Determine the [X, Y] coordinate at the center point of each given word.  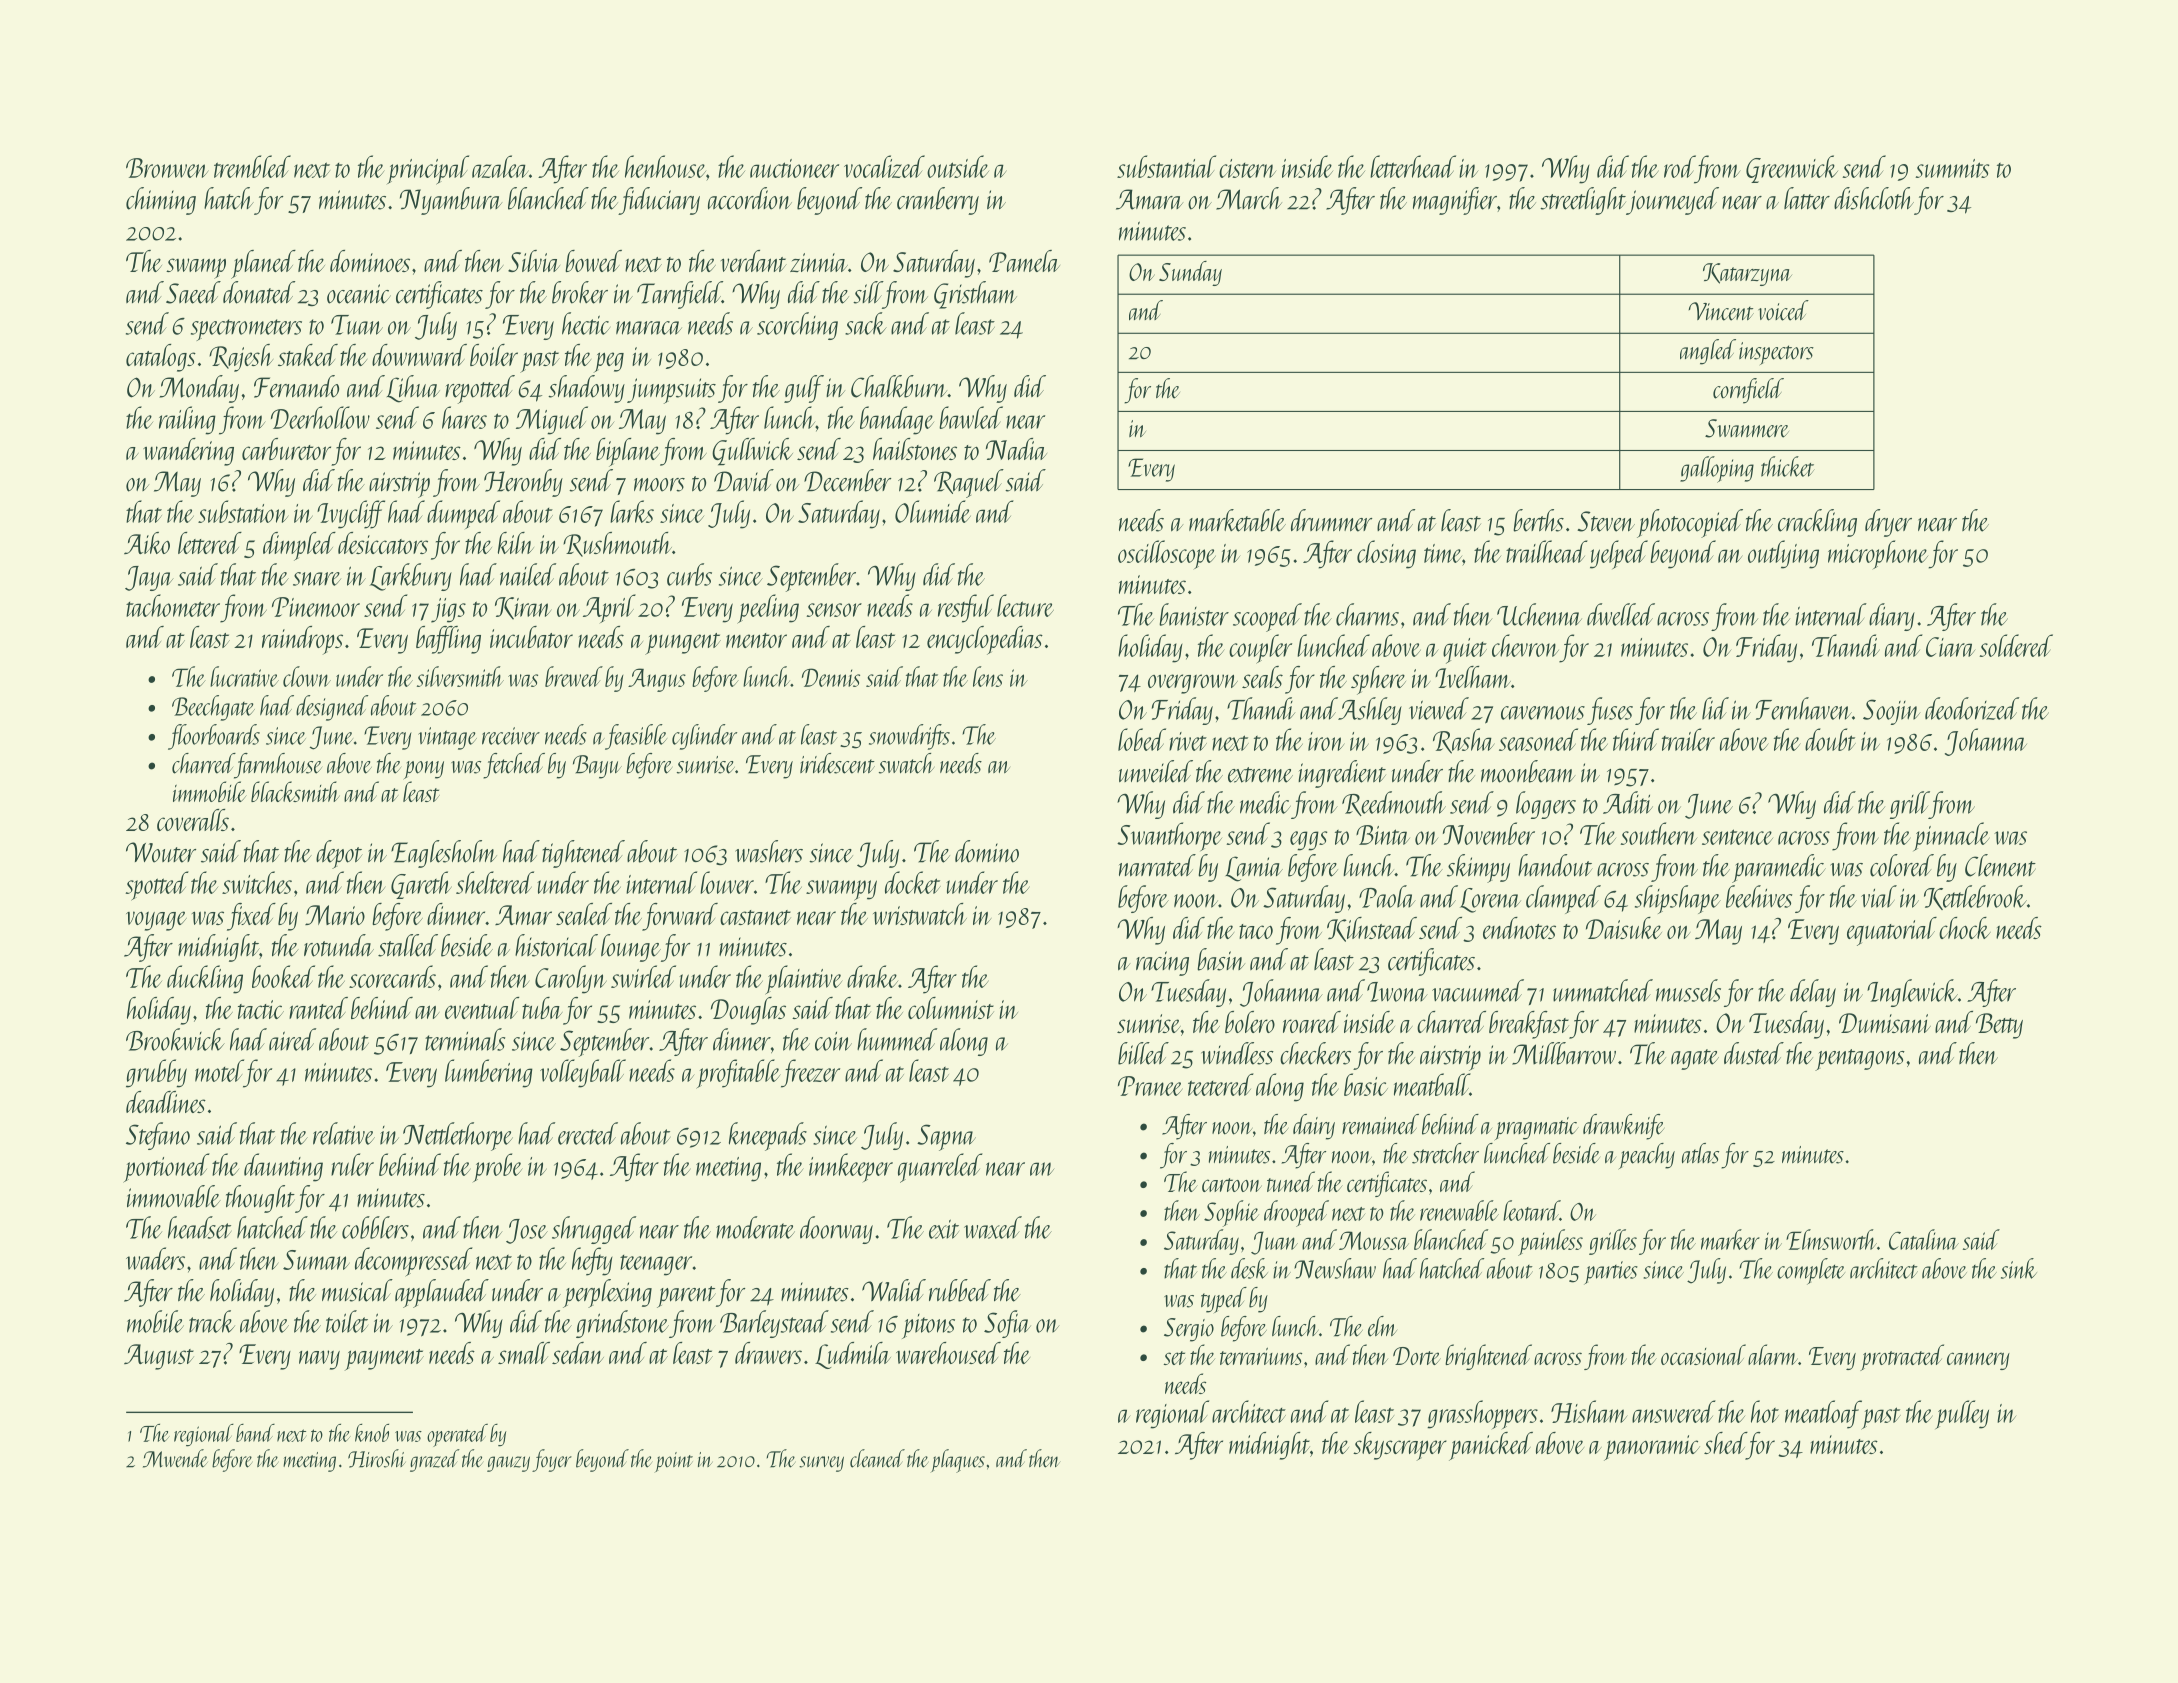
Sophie [1231, 1213]
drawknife [1623, 1127]
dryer [1888, 523]
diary [1892, 617]
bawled [971, 417]
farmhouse [278, 766]
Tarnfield [679, 295]
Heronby [523, 483]
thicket [1788, 466]
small [524, 1353]
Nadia [1016, 449]
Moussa [1374, 1240]
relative [344, 1133]
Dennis [831, 677]
